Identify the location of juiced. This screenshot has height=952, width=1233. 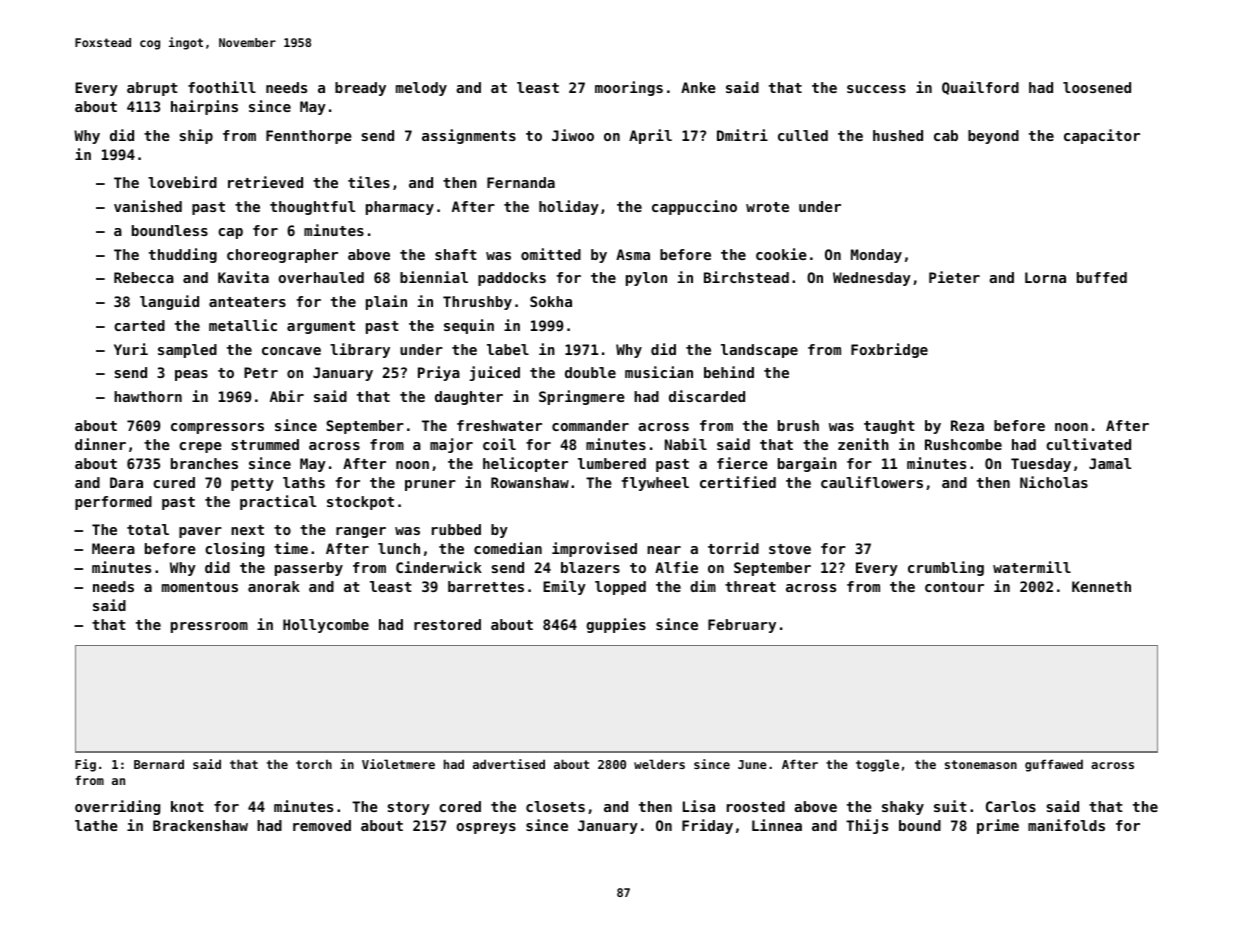
(495, 373).
